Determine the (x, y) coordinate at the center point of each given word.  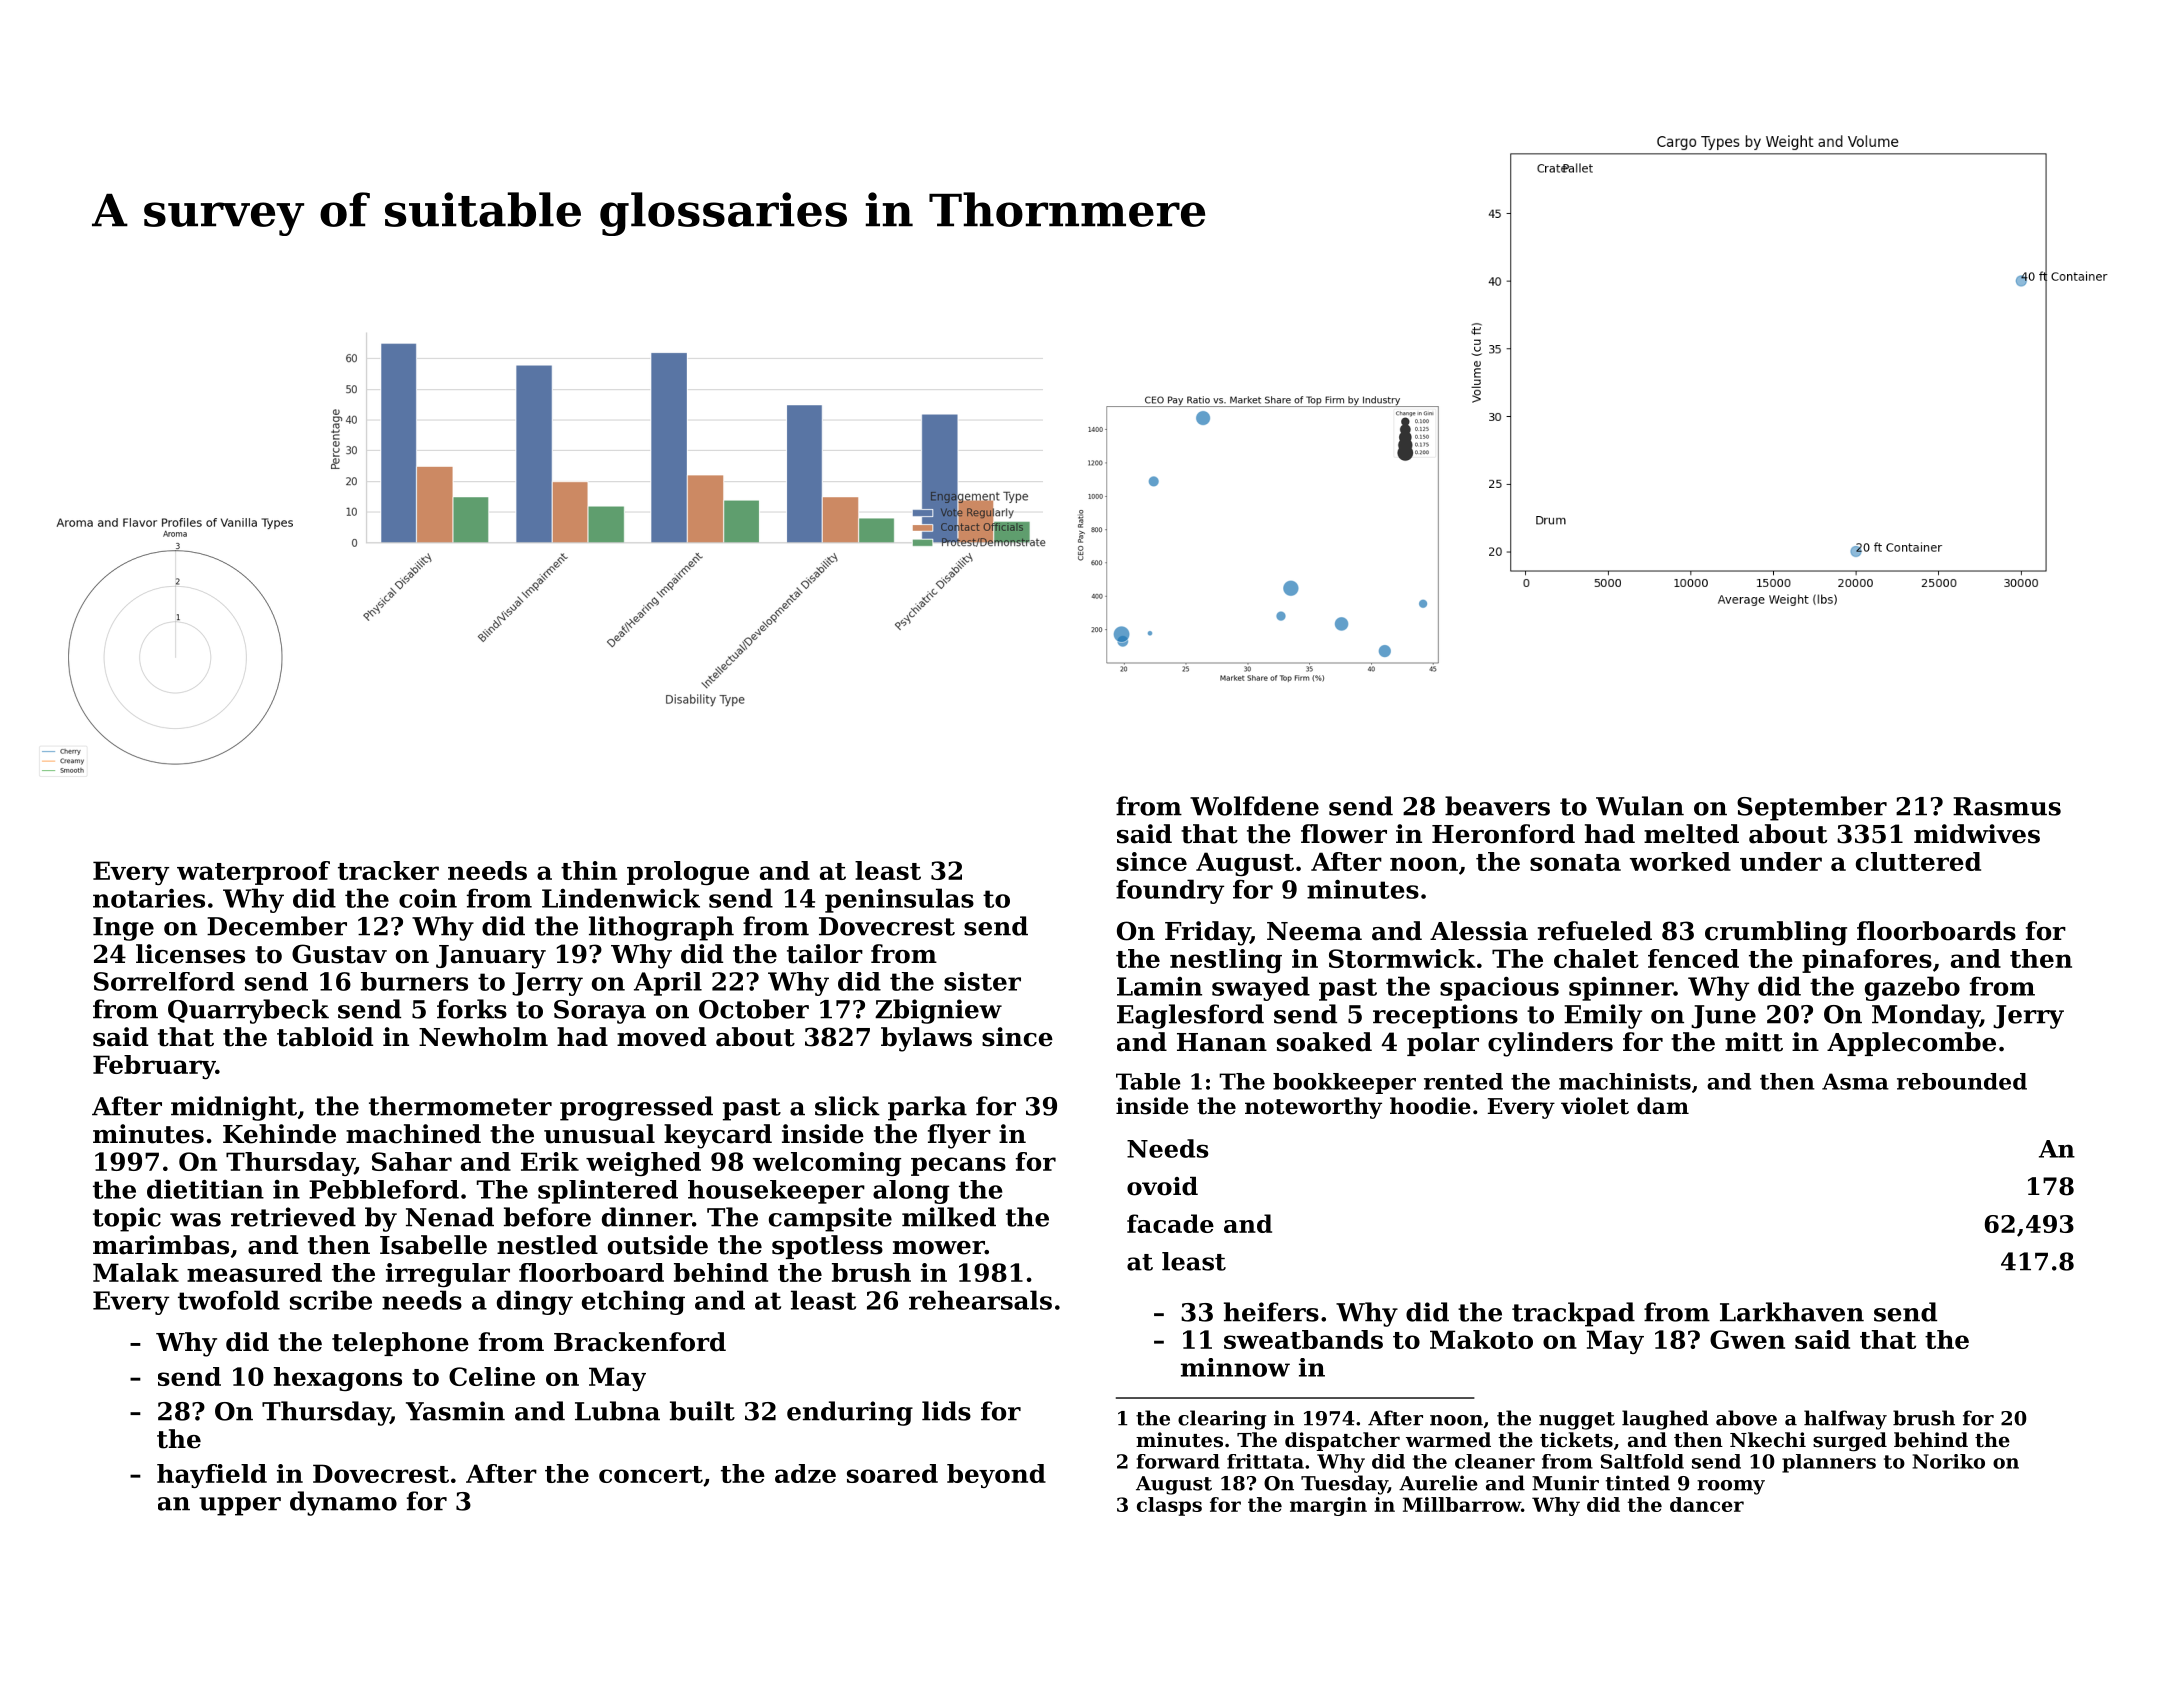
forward (1178, 1461)
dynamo (343, 1503)
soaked (1324, 1042)
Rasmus (2007, 806)
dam (1663, 1106)
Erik (550, 1161)
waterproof (253, 873)
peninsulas (899, 900)
